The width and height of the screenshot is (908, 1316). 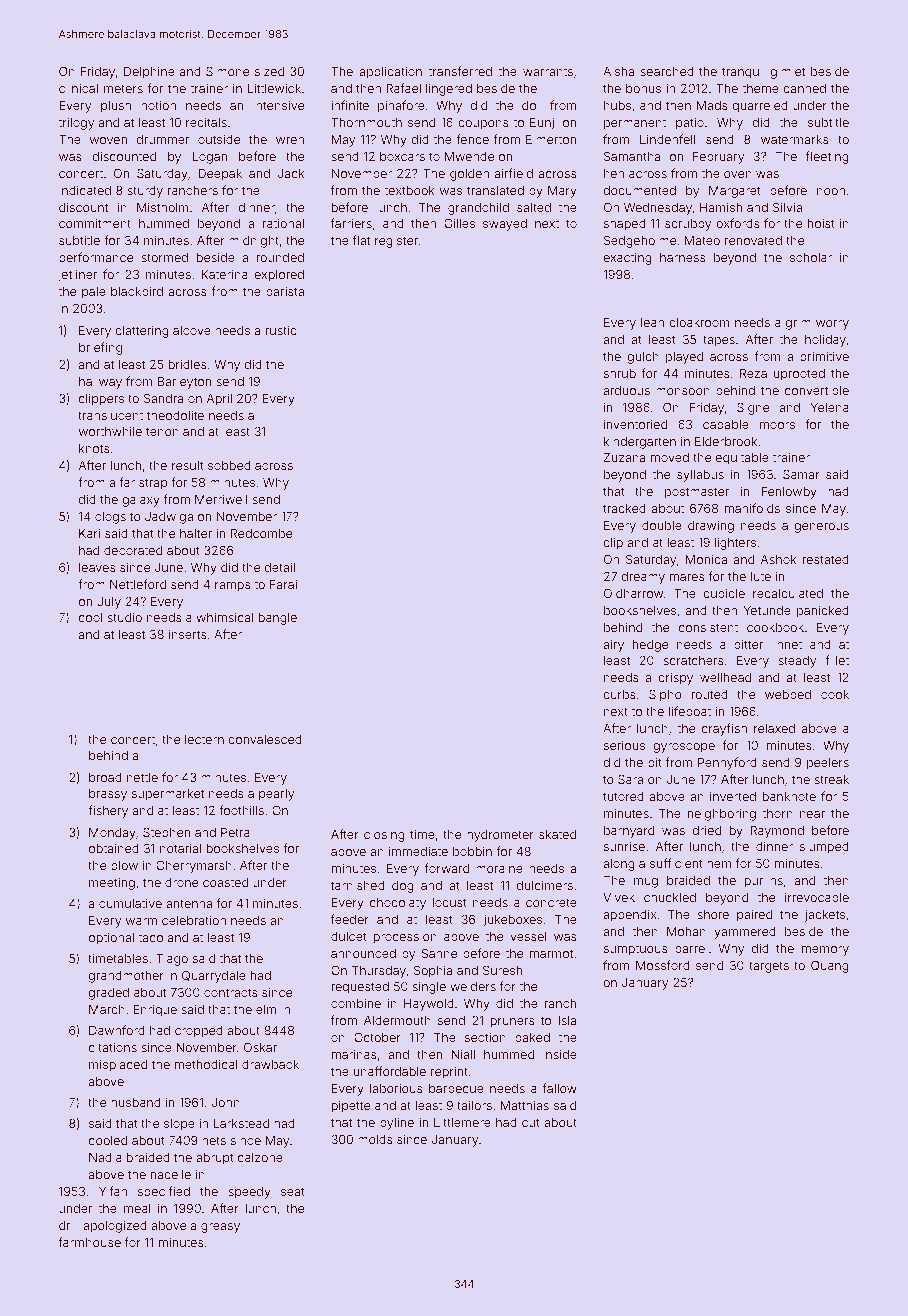 What do you see at coordinates (112, 834) in the screenshot?
I see `Monday` at bounding box center [112, 834].
